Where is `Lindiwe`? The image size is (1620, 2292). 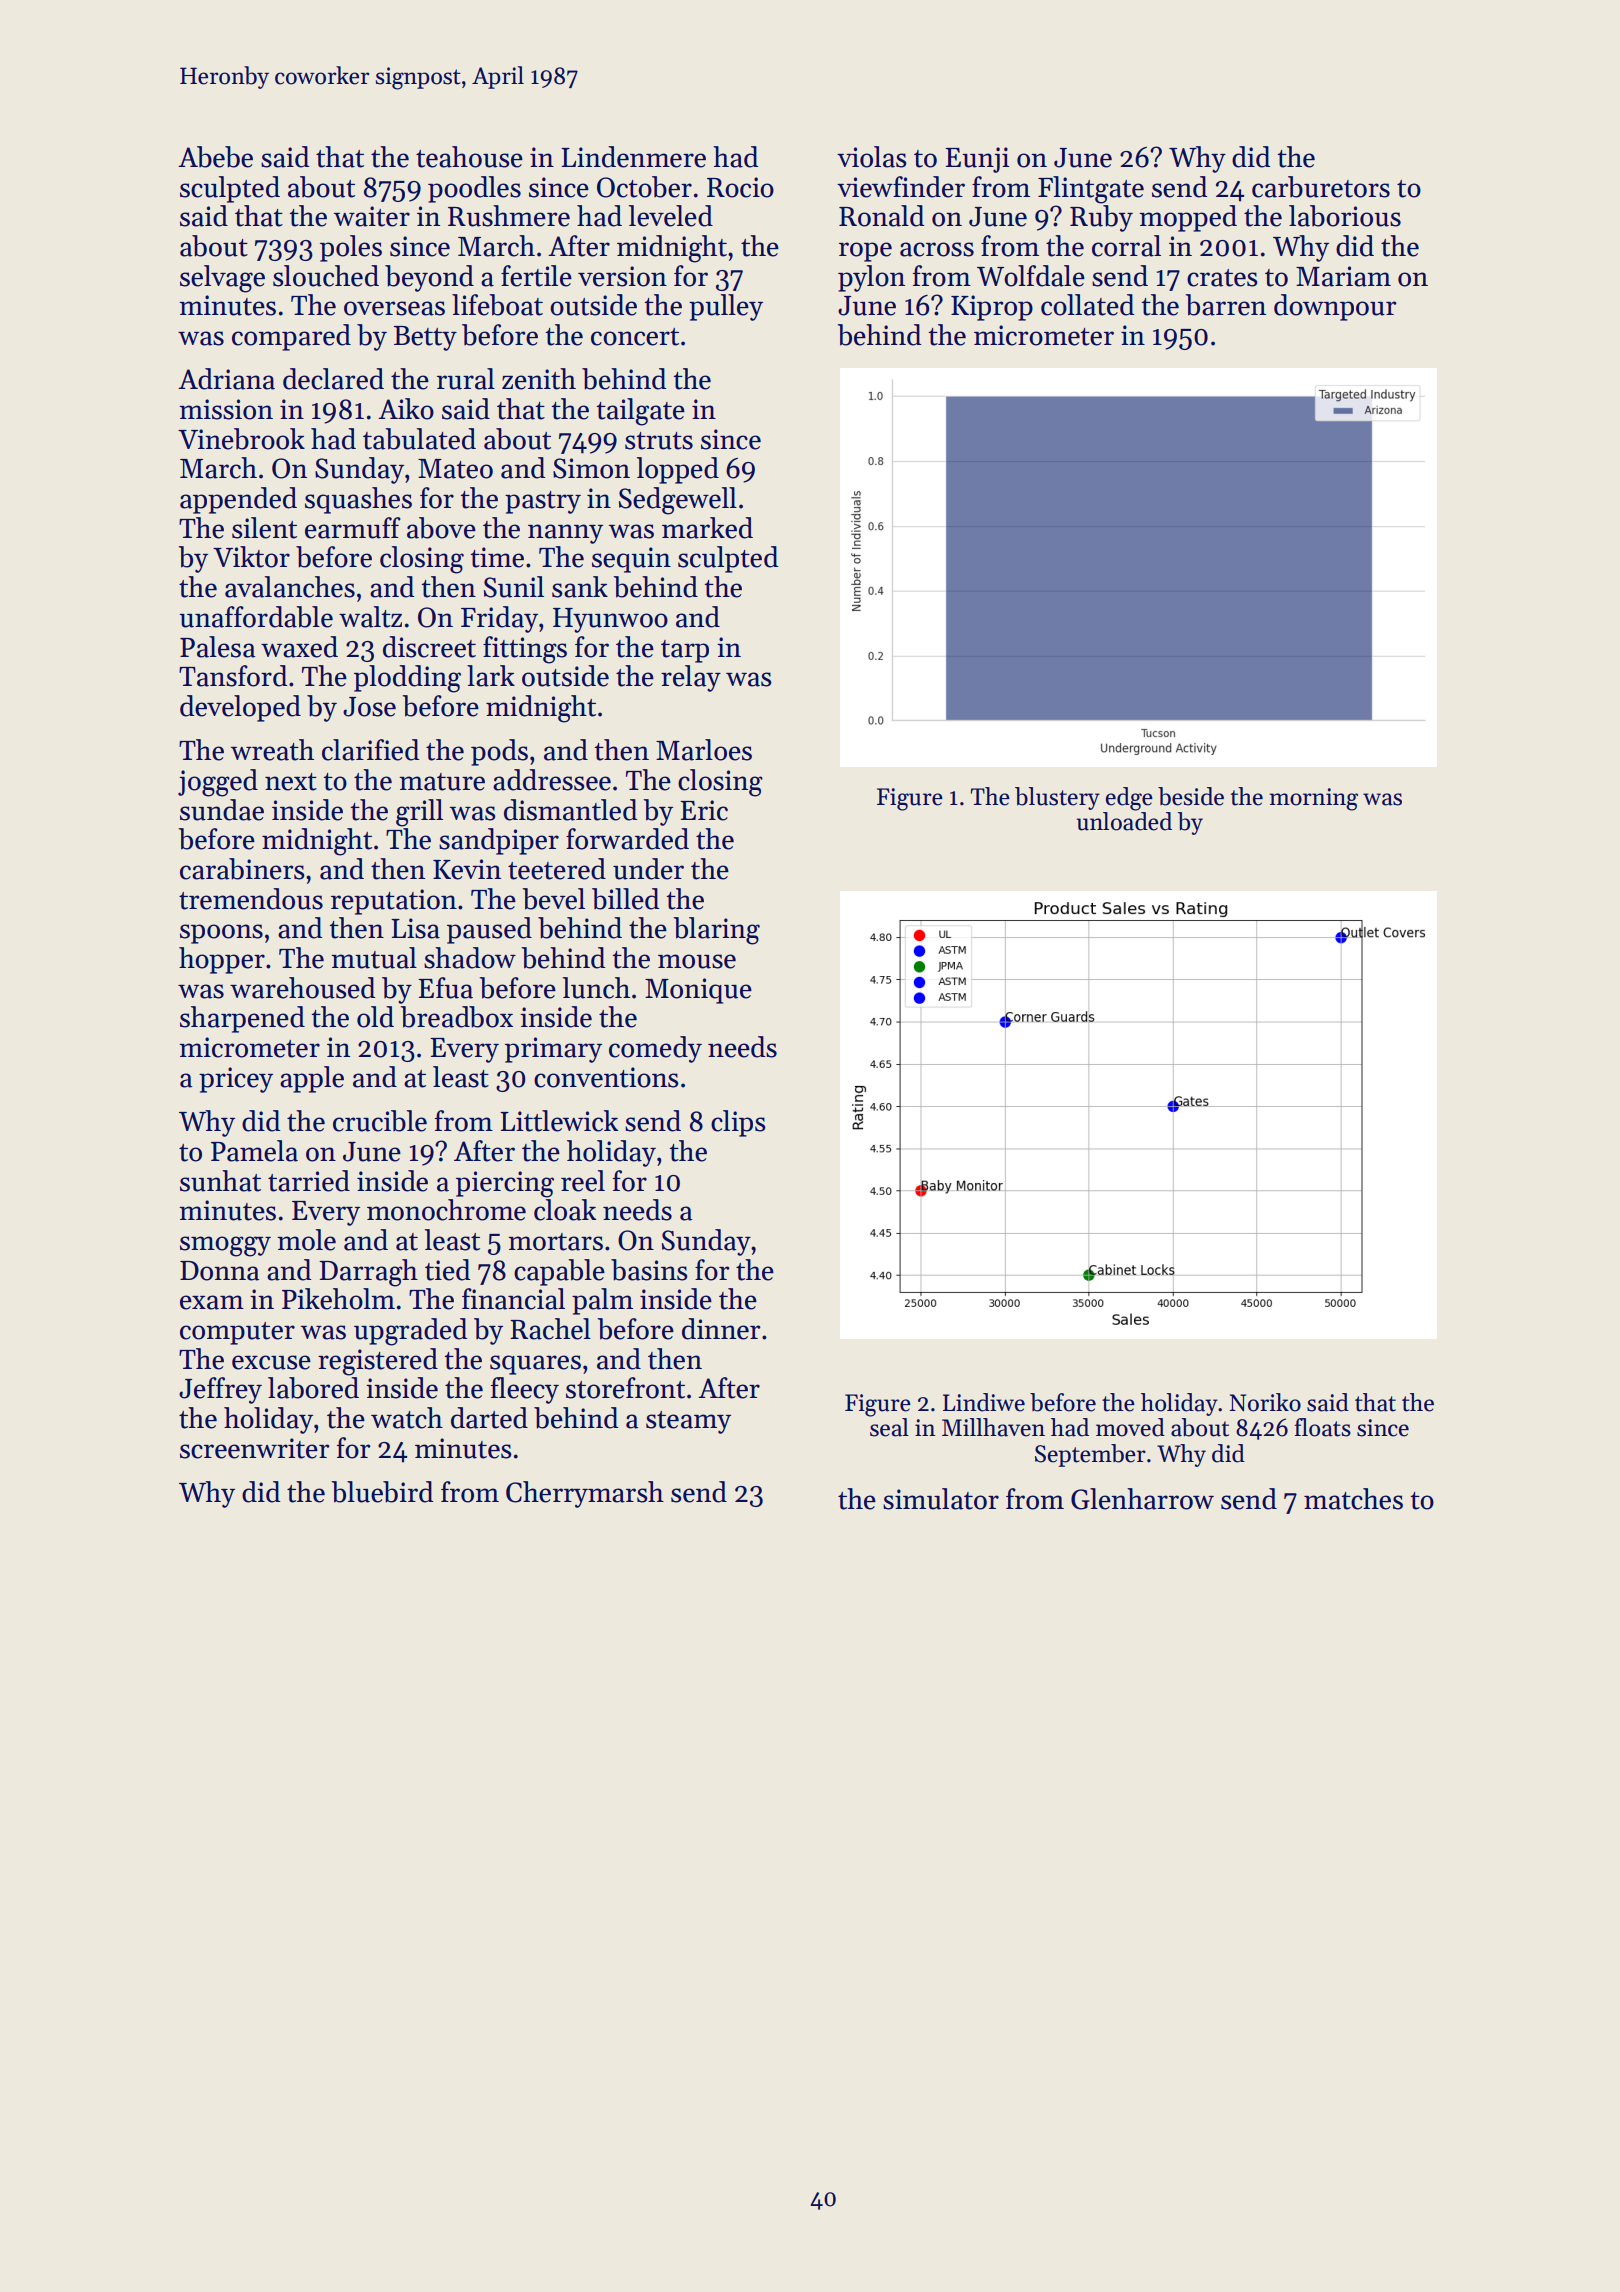
Lindiwe is located at coordinates (984, 1402).
